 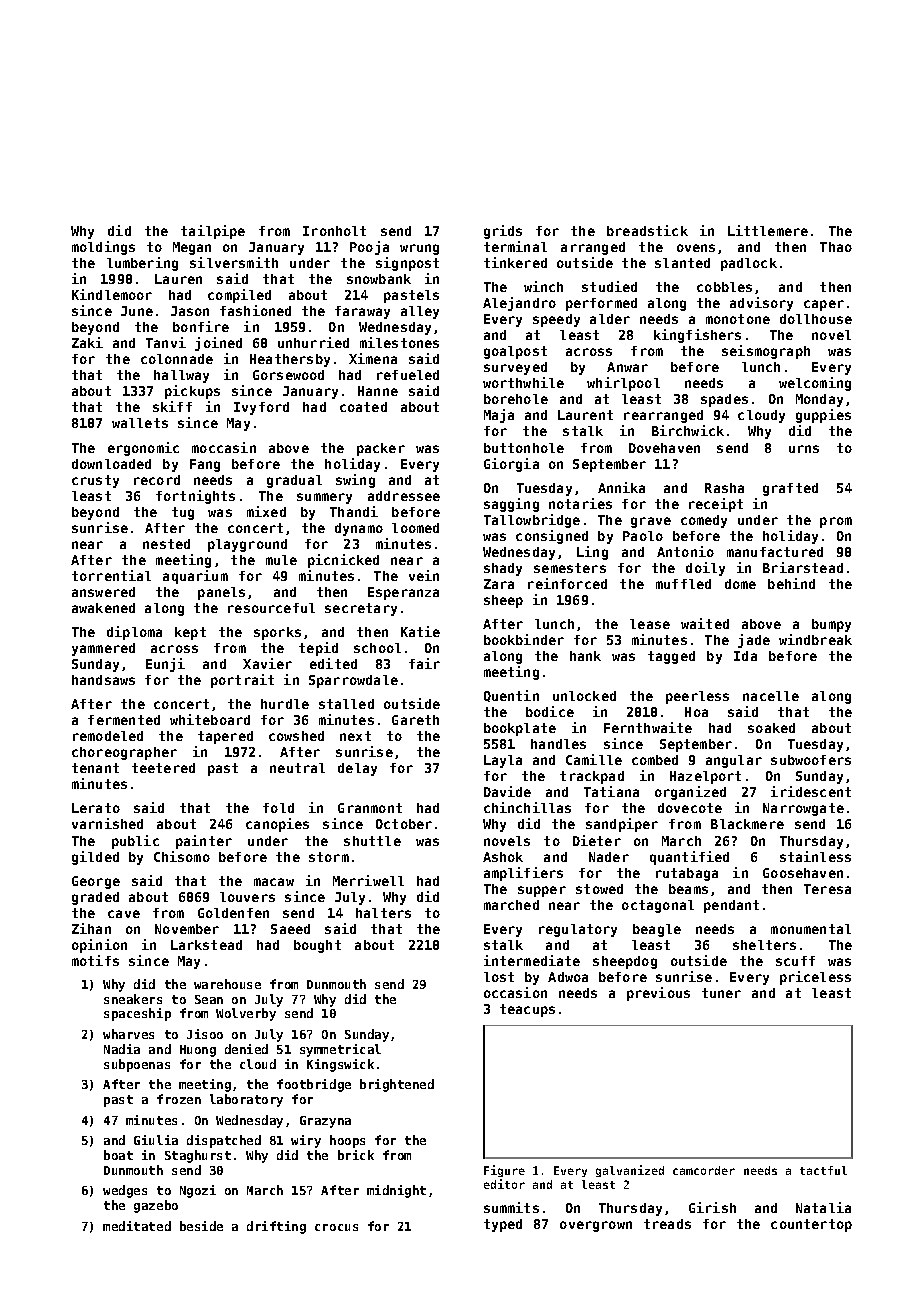 I want to click on Tatiana, so click(x=611, y=791).
